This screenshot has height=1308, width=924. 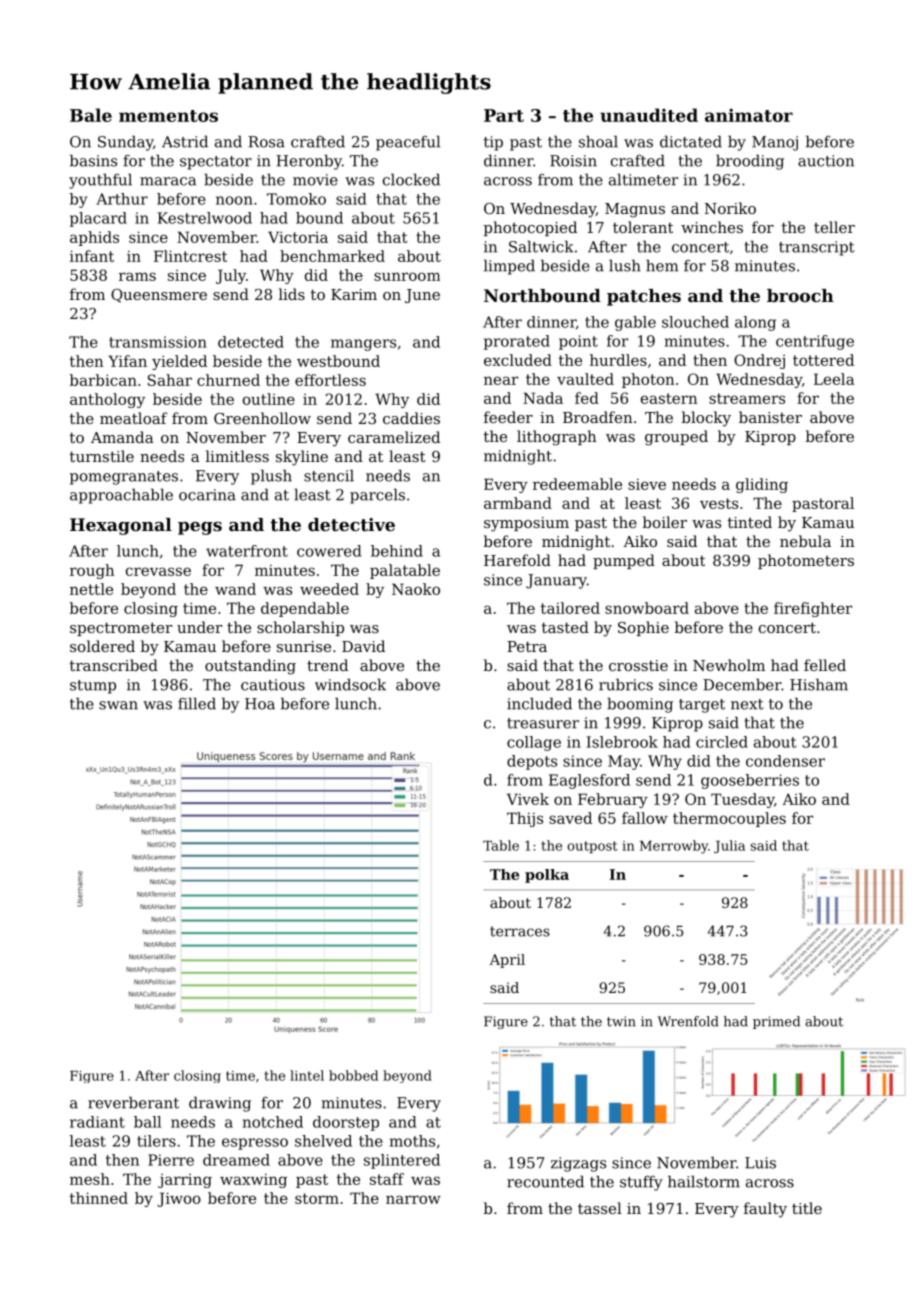 What do you see at coordinates (834, 379) in the screenshot?
I see `Leela` at bounding box center [834, 379].
